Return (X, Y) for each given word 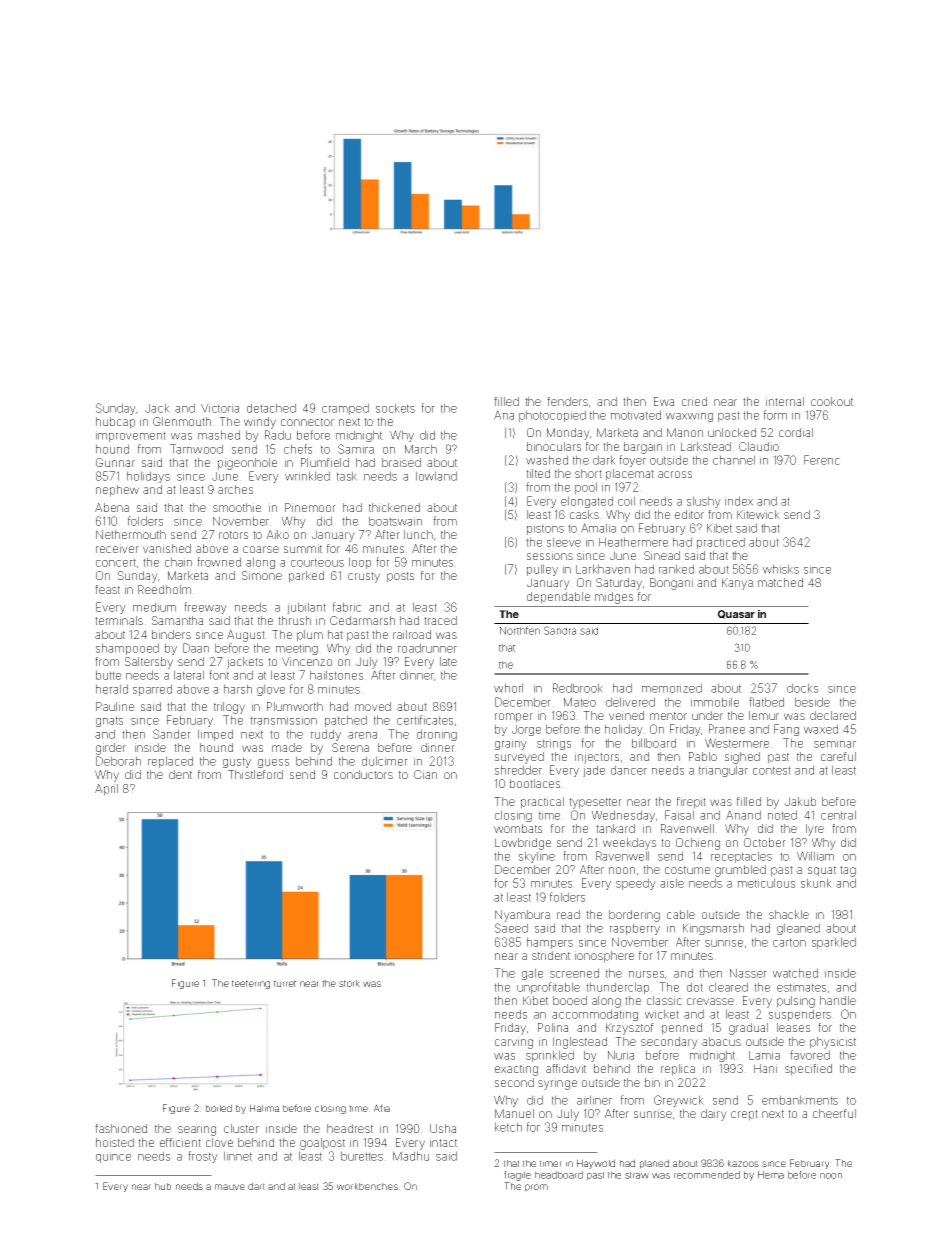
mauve (230, 1187)
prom (536, 1188)
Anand (743, 815)
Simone (262, 575)
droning (437, 735)
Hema (771, 1175)
